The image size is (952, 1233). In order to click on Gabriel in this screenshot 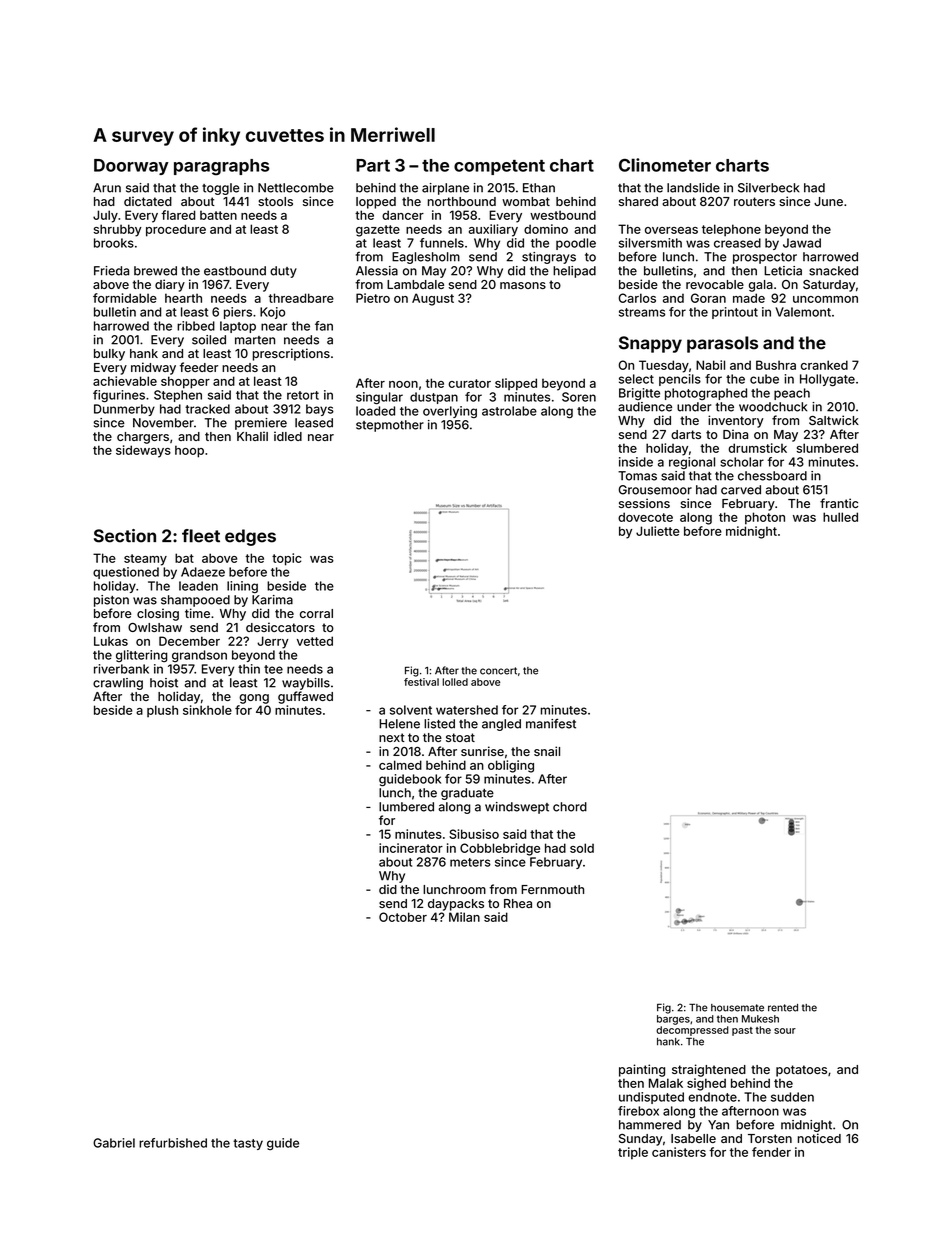, I will do `click(114, 1143)`.
